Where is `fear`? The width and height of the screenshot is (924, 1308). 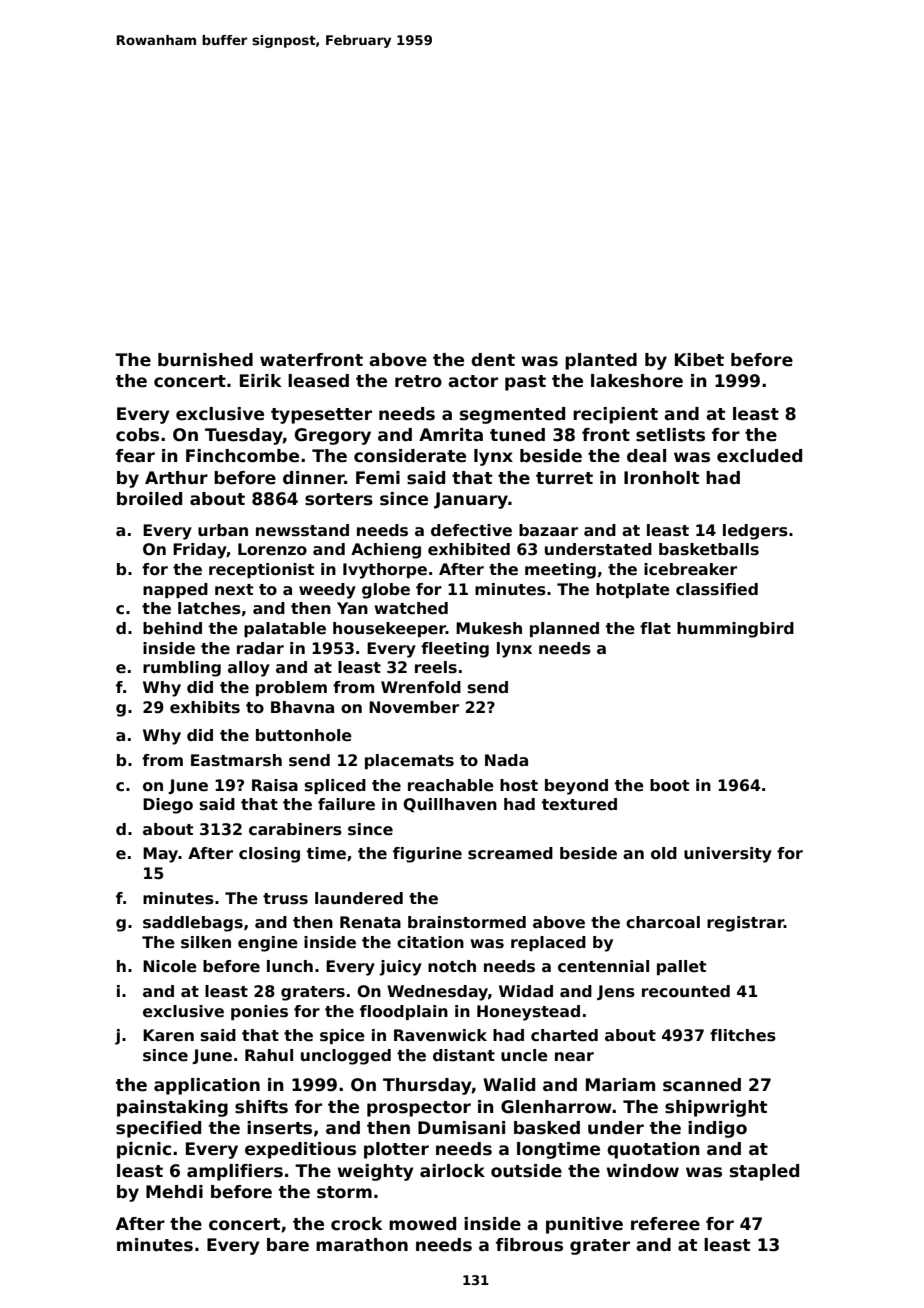 fear is located at coordinates (135, 456).
